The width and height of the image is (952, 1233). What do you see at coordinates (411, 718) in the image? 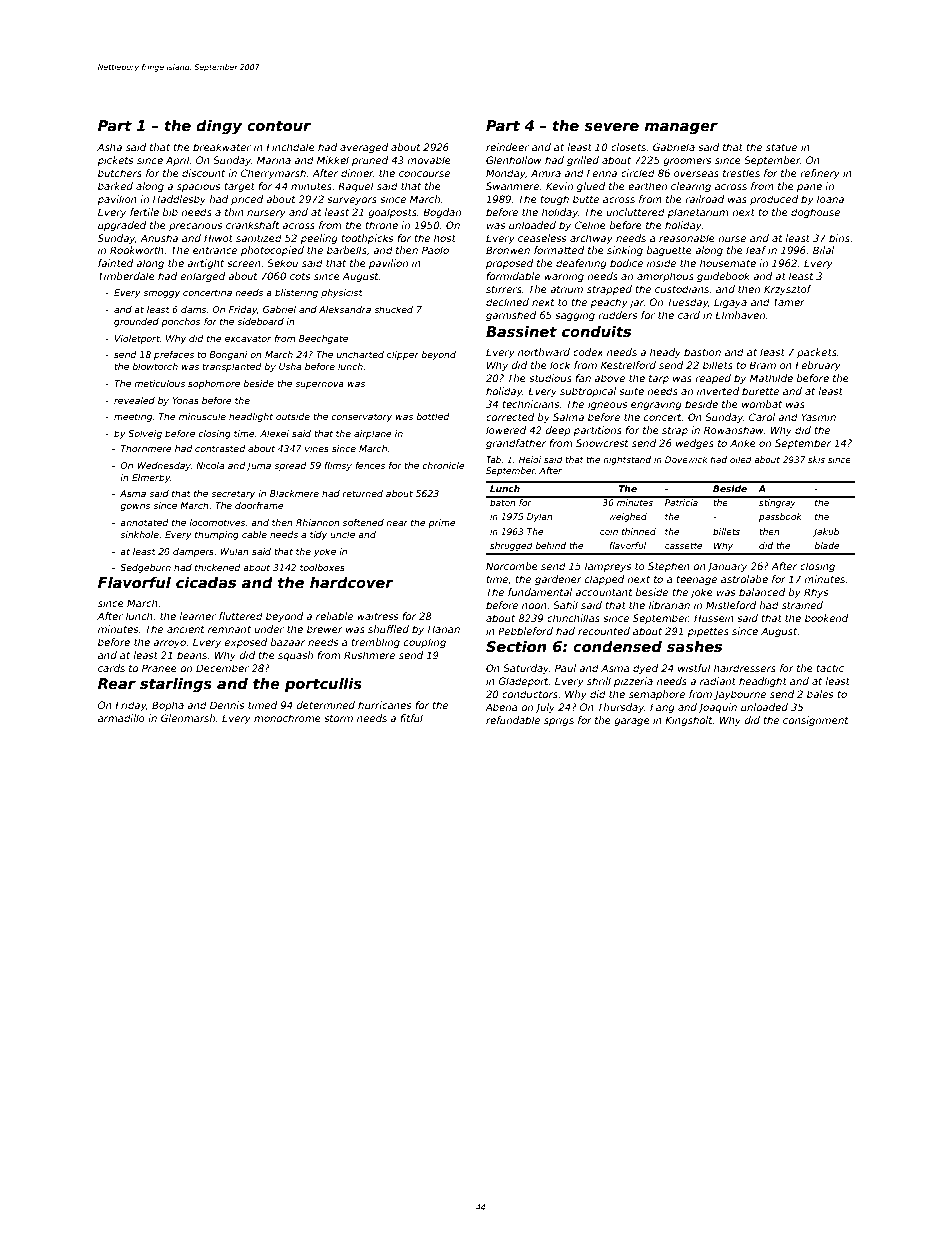
I see `fitful` at bounding box center [411, 718].
